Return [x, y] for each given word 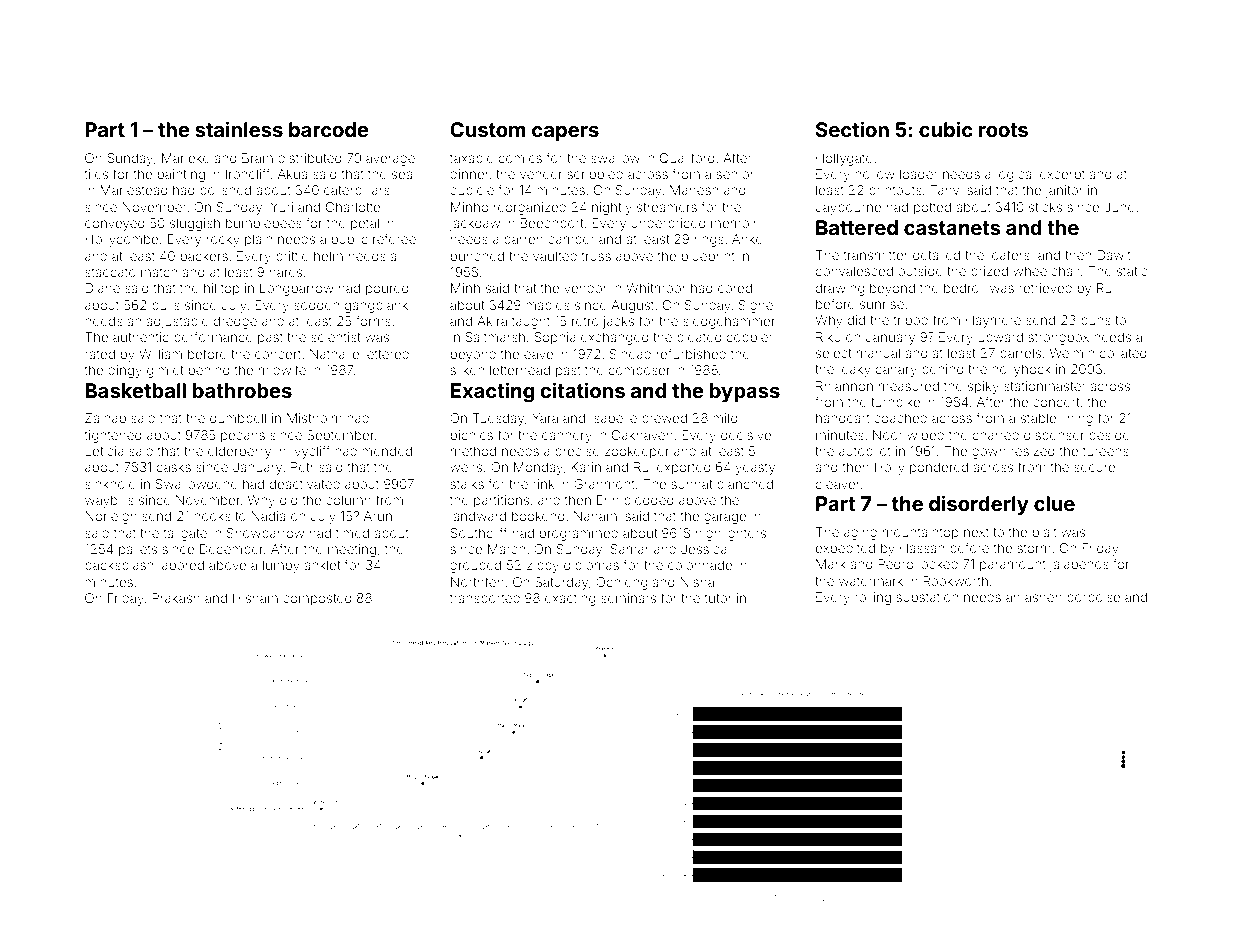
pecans [243, 437]
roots [1003, 130]
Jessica [704, 549]
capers [565, 133]
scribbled [595, 174]
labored [181, 565]
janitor [1064, 191]
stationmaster [1045, 386]
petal [365, 224]
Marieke [186, 158]
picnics [472, 436]
